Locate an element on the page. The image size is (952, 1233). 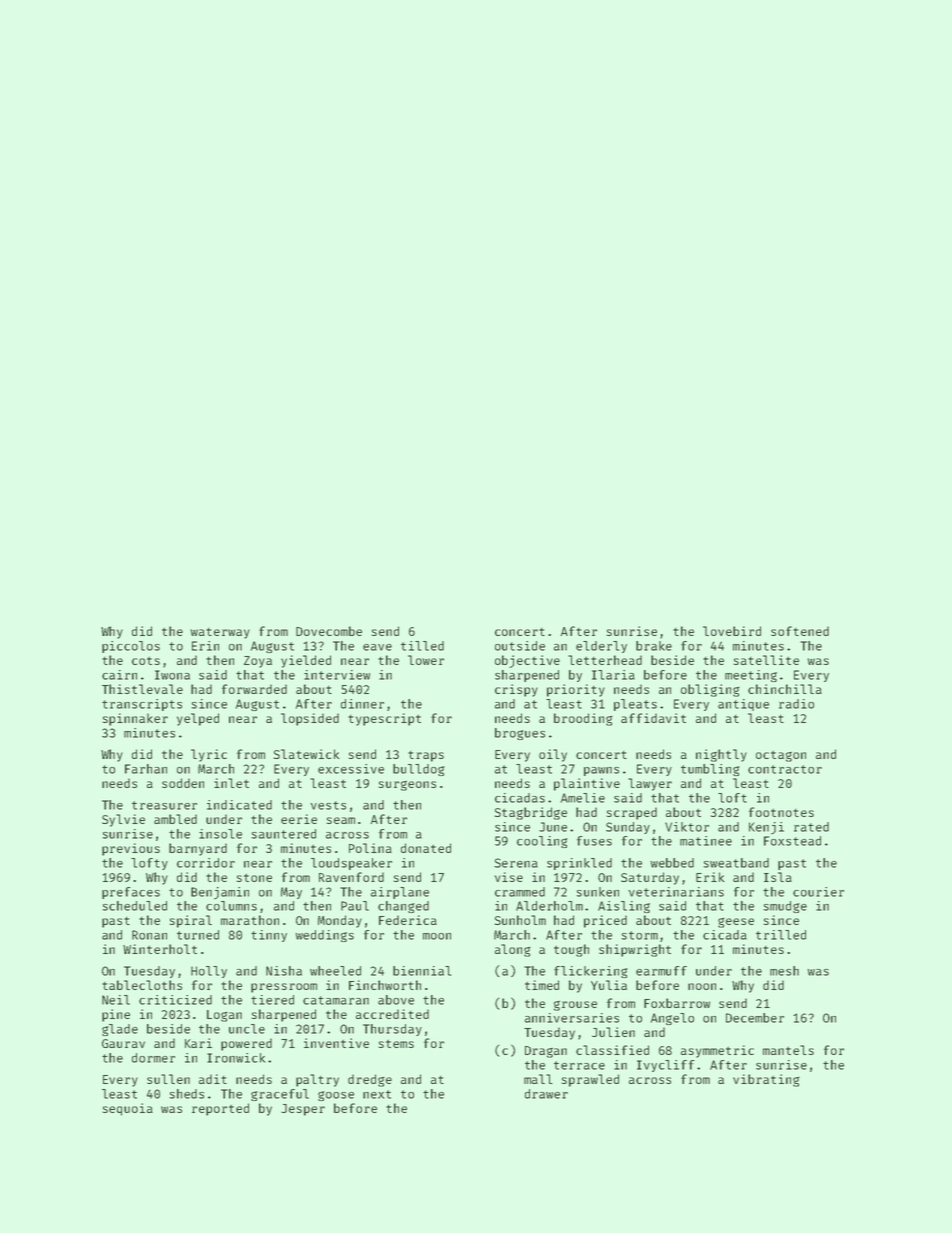
Isla is located at coordinates (778, 877).
